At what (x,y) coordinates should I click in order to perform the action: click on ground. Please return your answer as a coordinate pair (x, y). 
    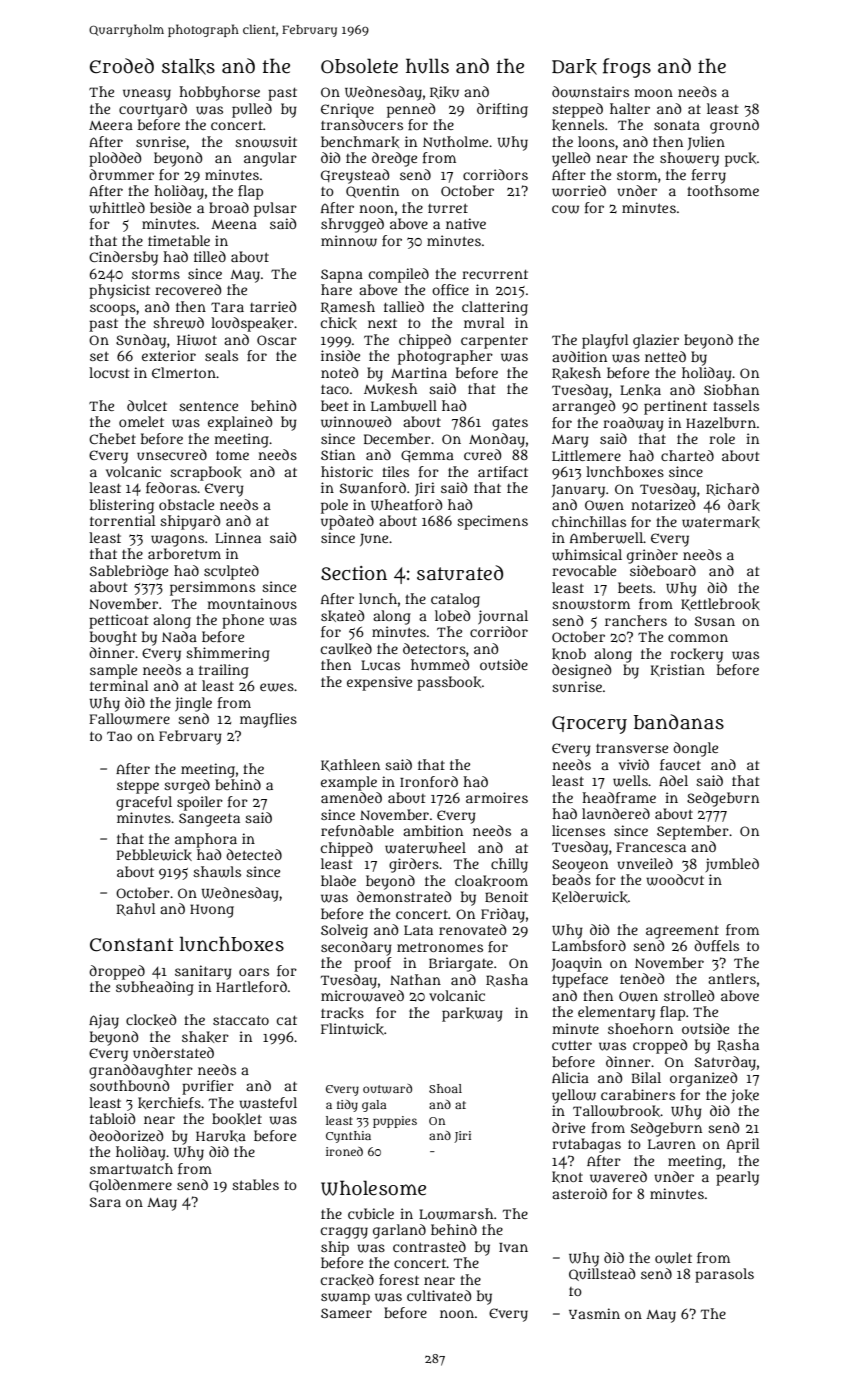
    Looking at the image, I should click on (734, 126).
